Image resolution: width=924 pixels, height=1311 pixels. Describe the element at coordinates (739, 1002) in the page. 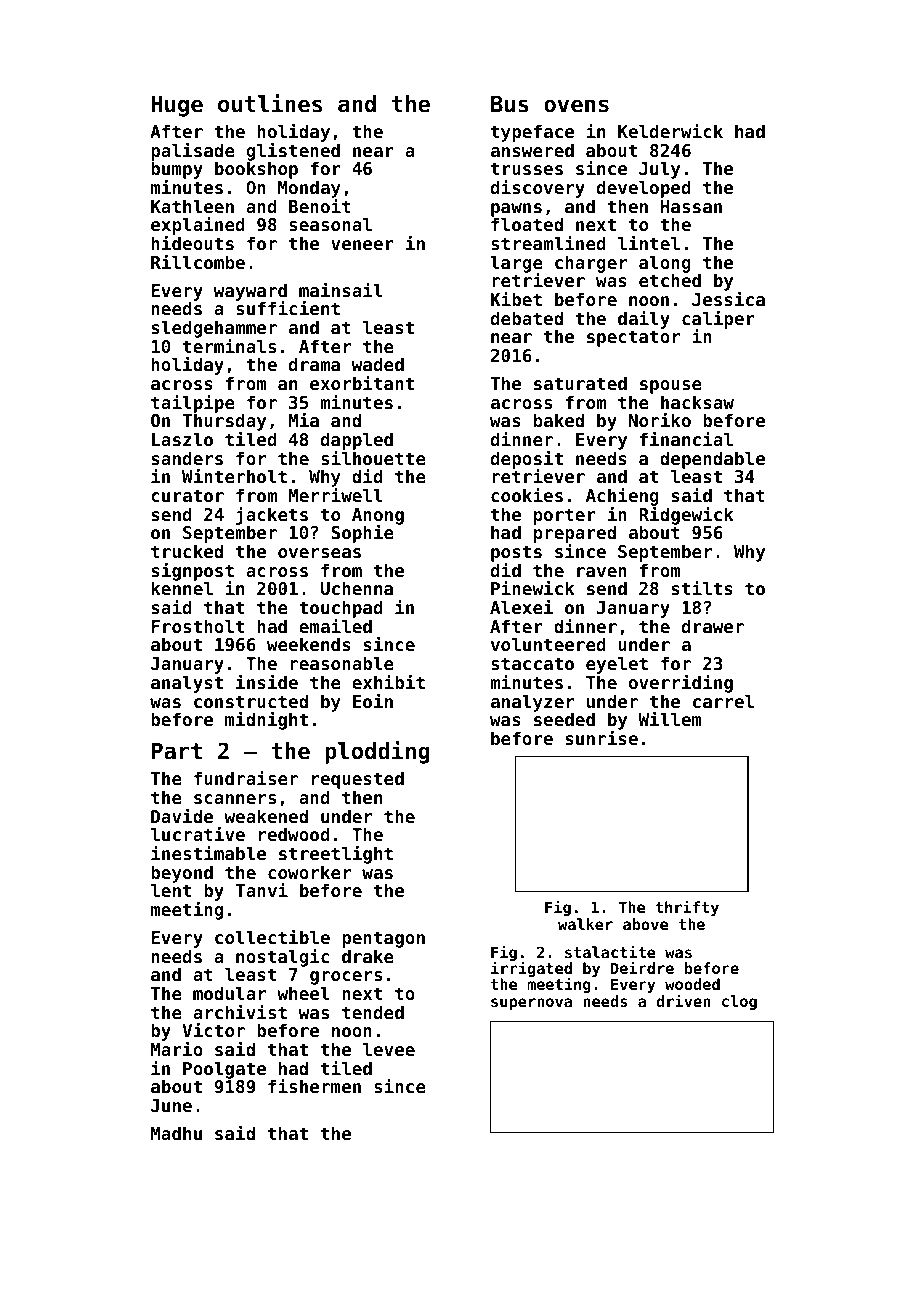

I see `clog` at that location.
